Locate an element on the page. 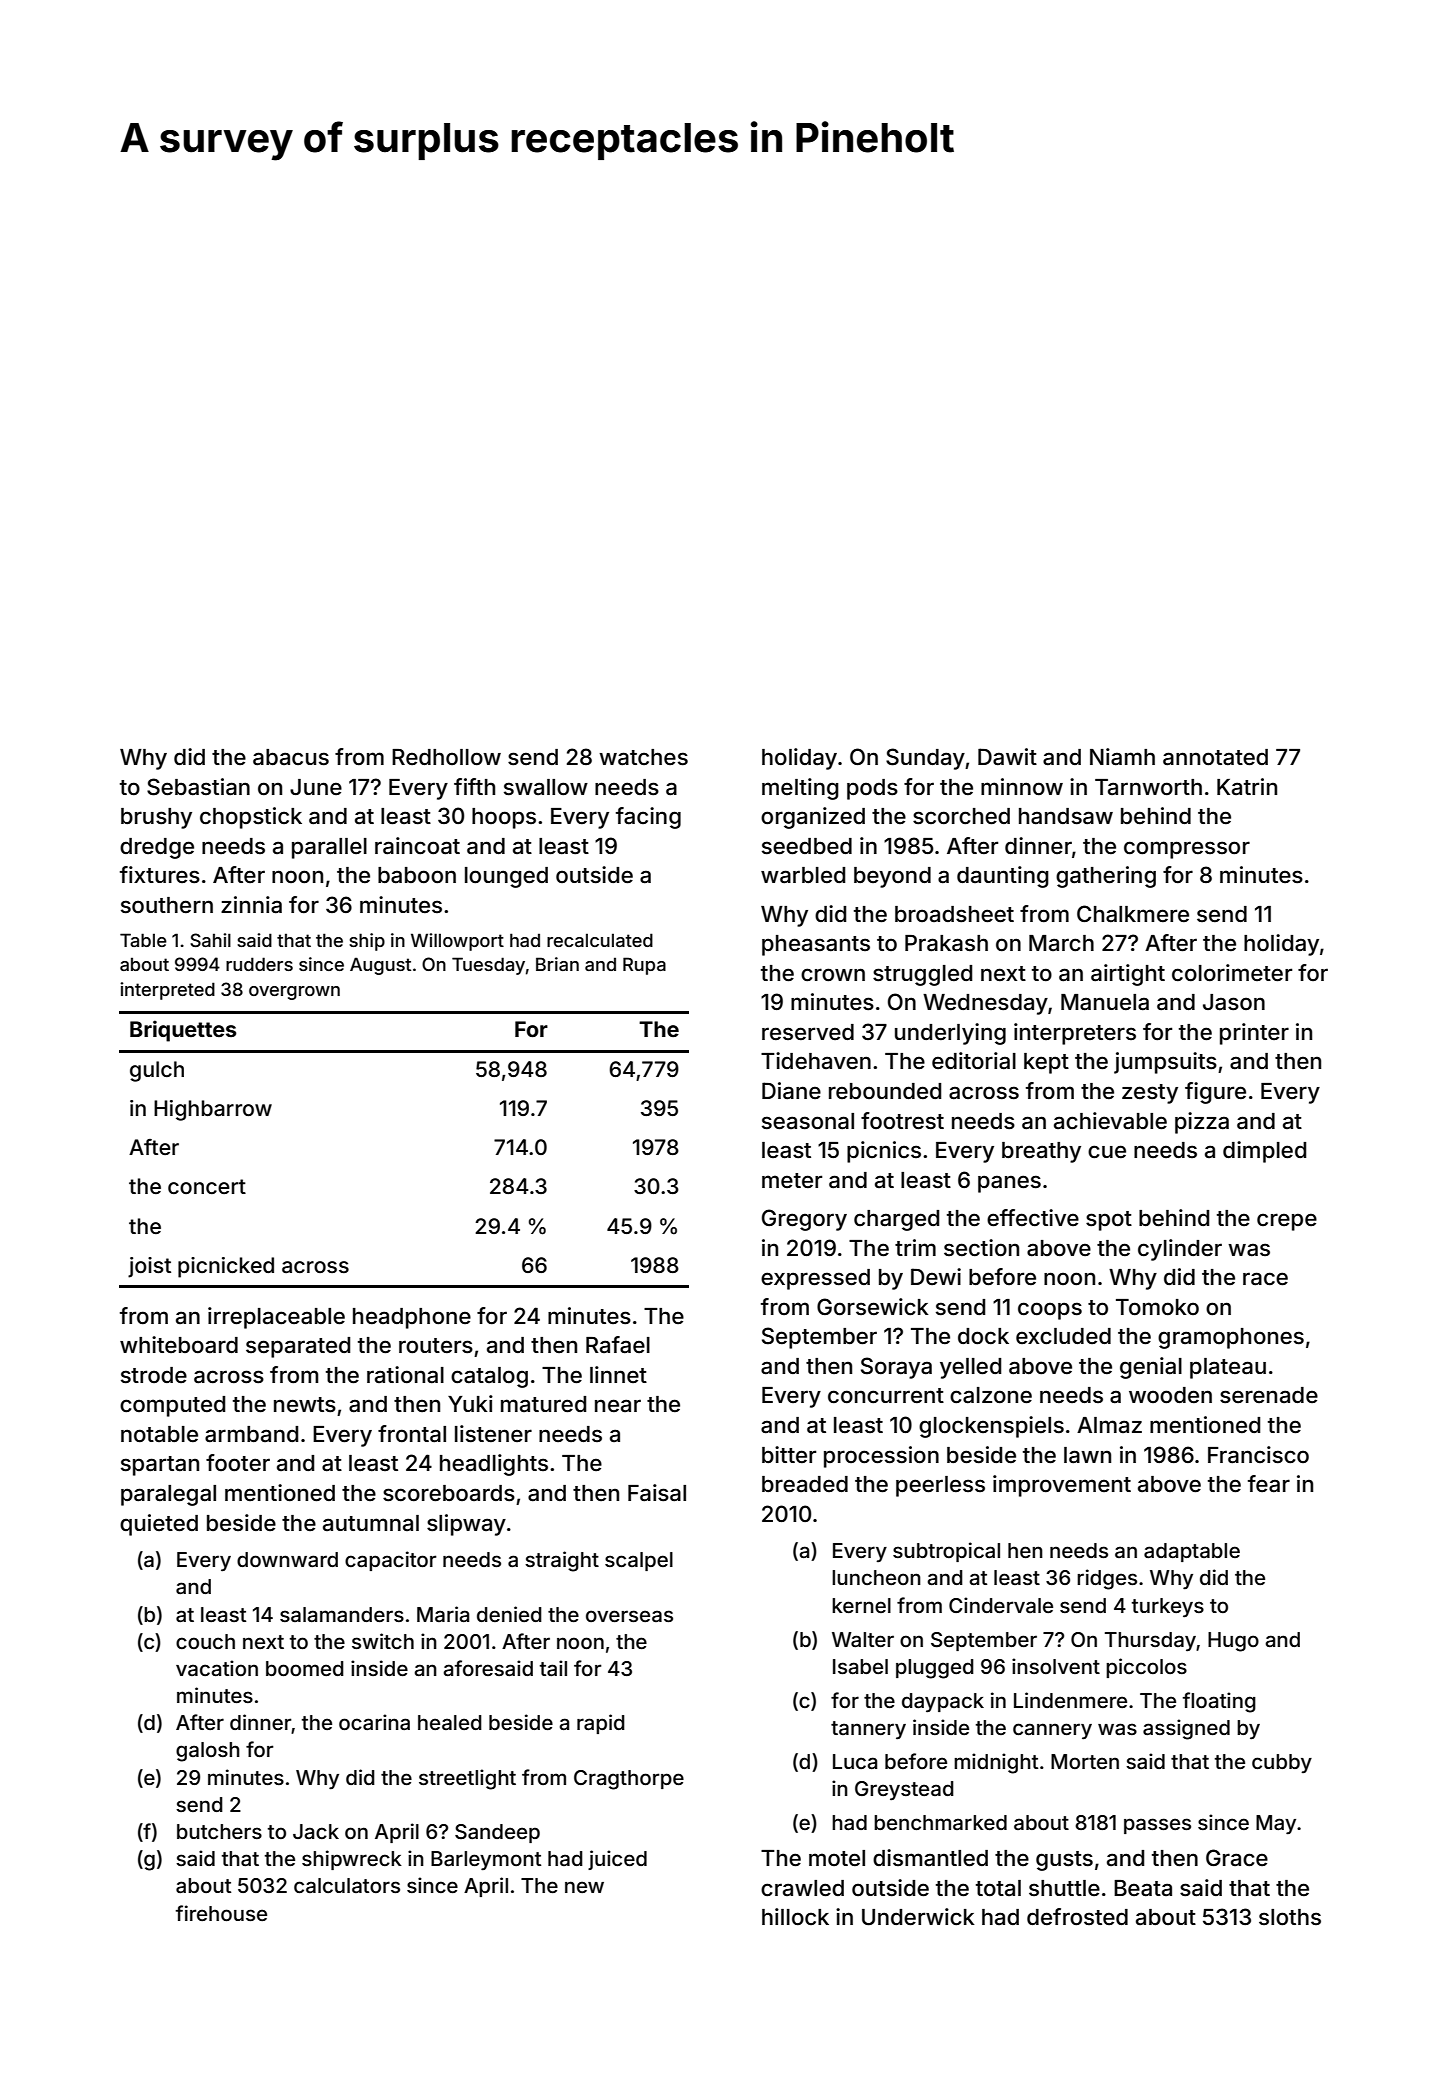  sloths is located at coordinates (1290, 1917).
